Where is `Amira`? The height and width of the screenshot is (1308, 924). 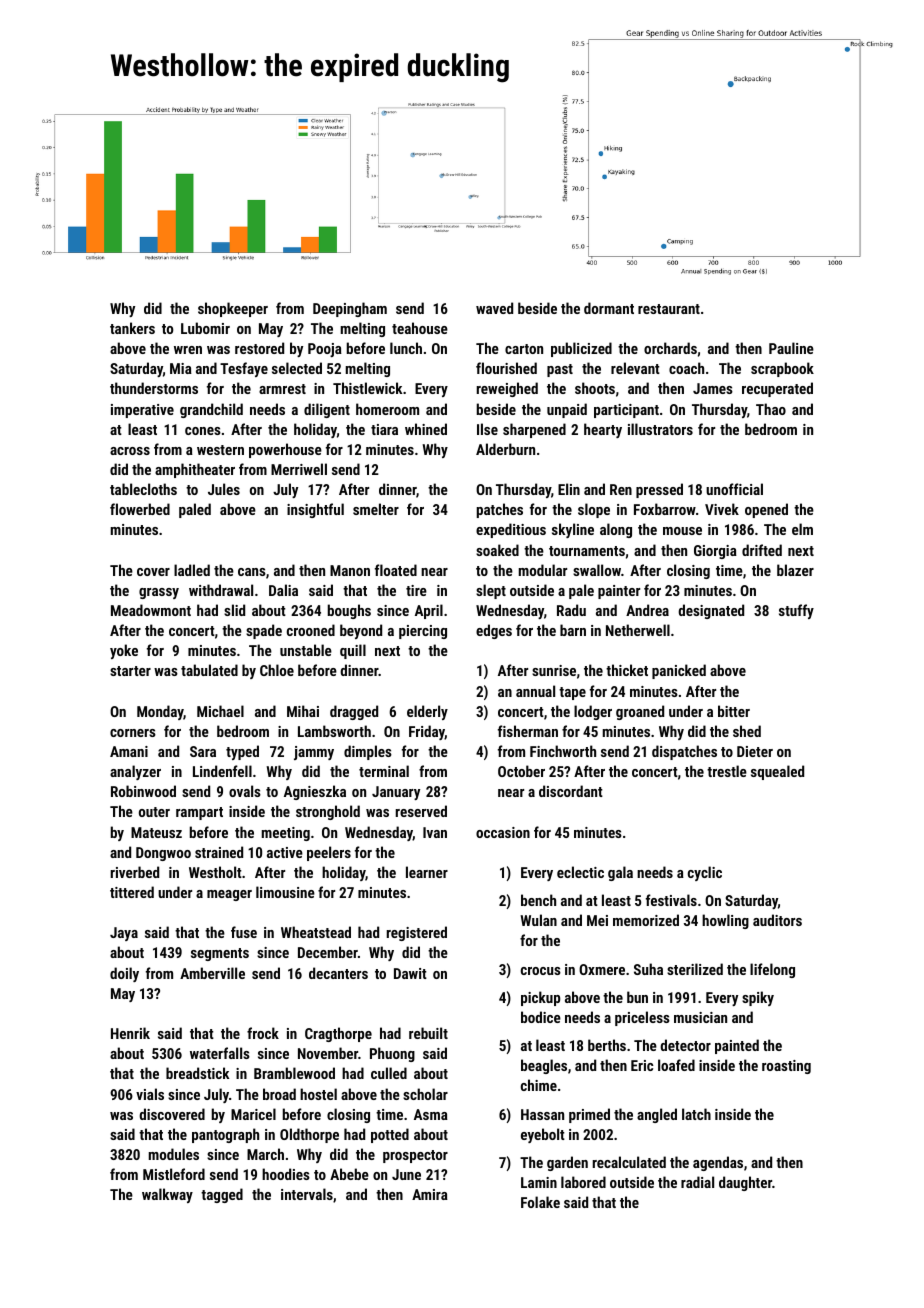
Amira is located at coordinates (430, 1194).
